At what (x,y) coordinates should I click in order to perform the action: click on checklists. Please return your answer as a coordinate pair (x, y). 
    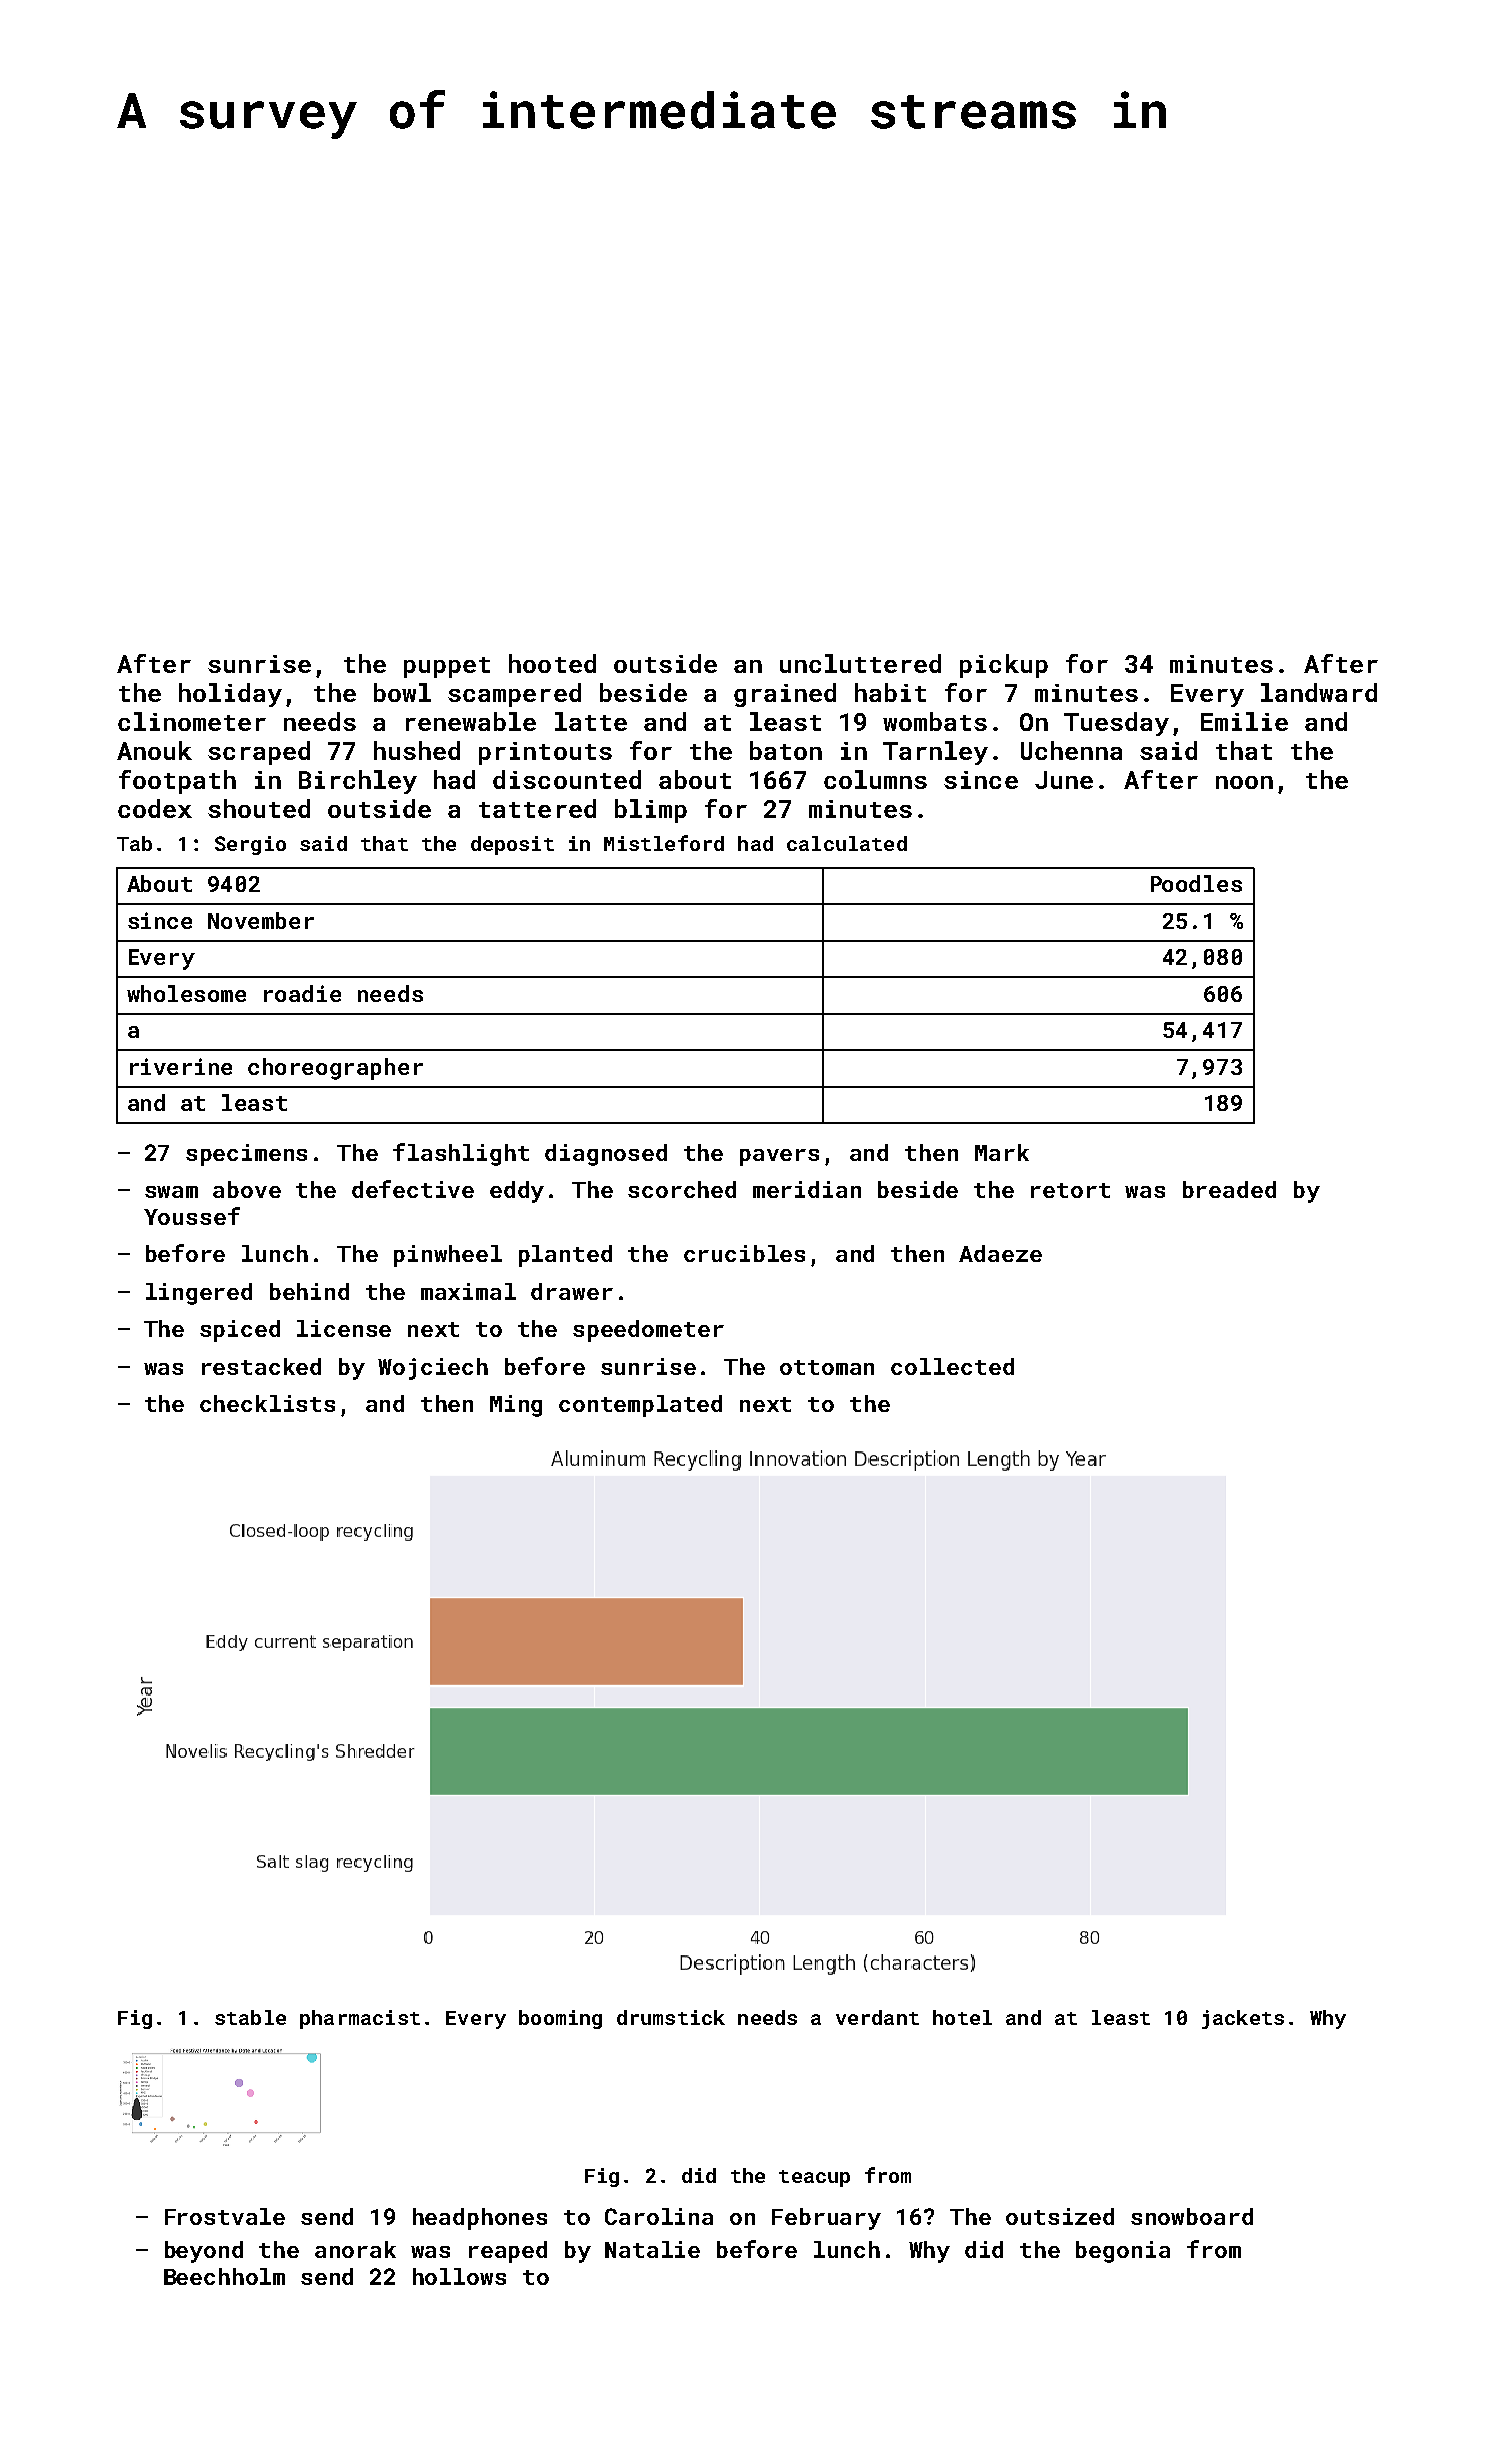
    Looking at the image, I should click on (267, 1403).
